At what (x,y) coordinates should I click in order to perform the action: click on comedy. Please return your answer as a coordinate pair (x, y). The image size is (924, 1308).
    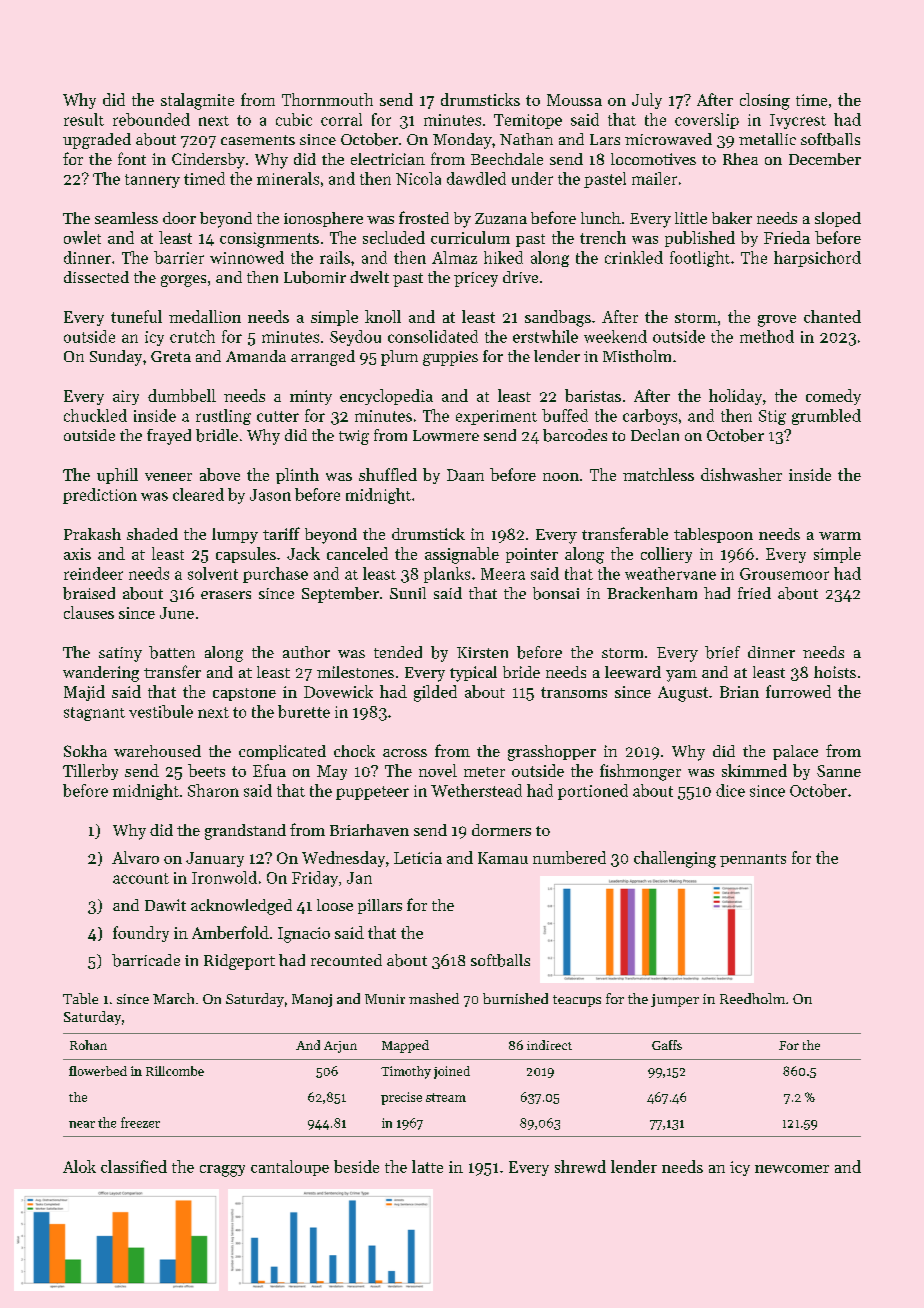
    Looking at the image, I should click on (833, 397).
